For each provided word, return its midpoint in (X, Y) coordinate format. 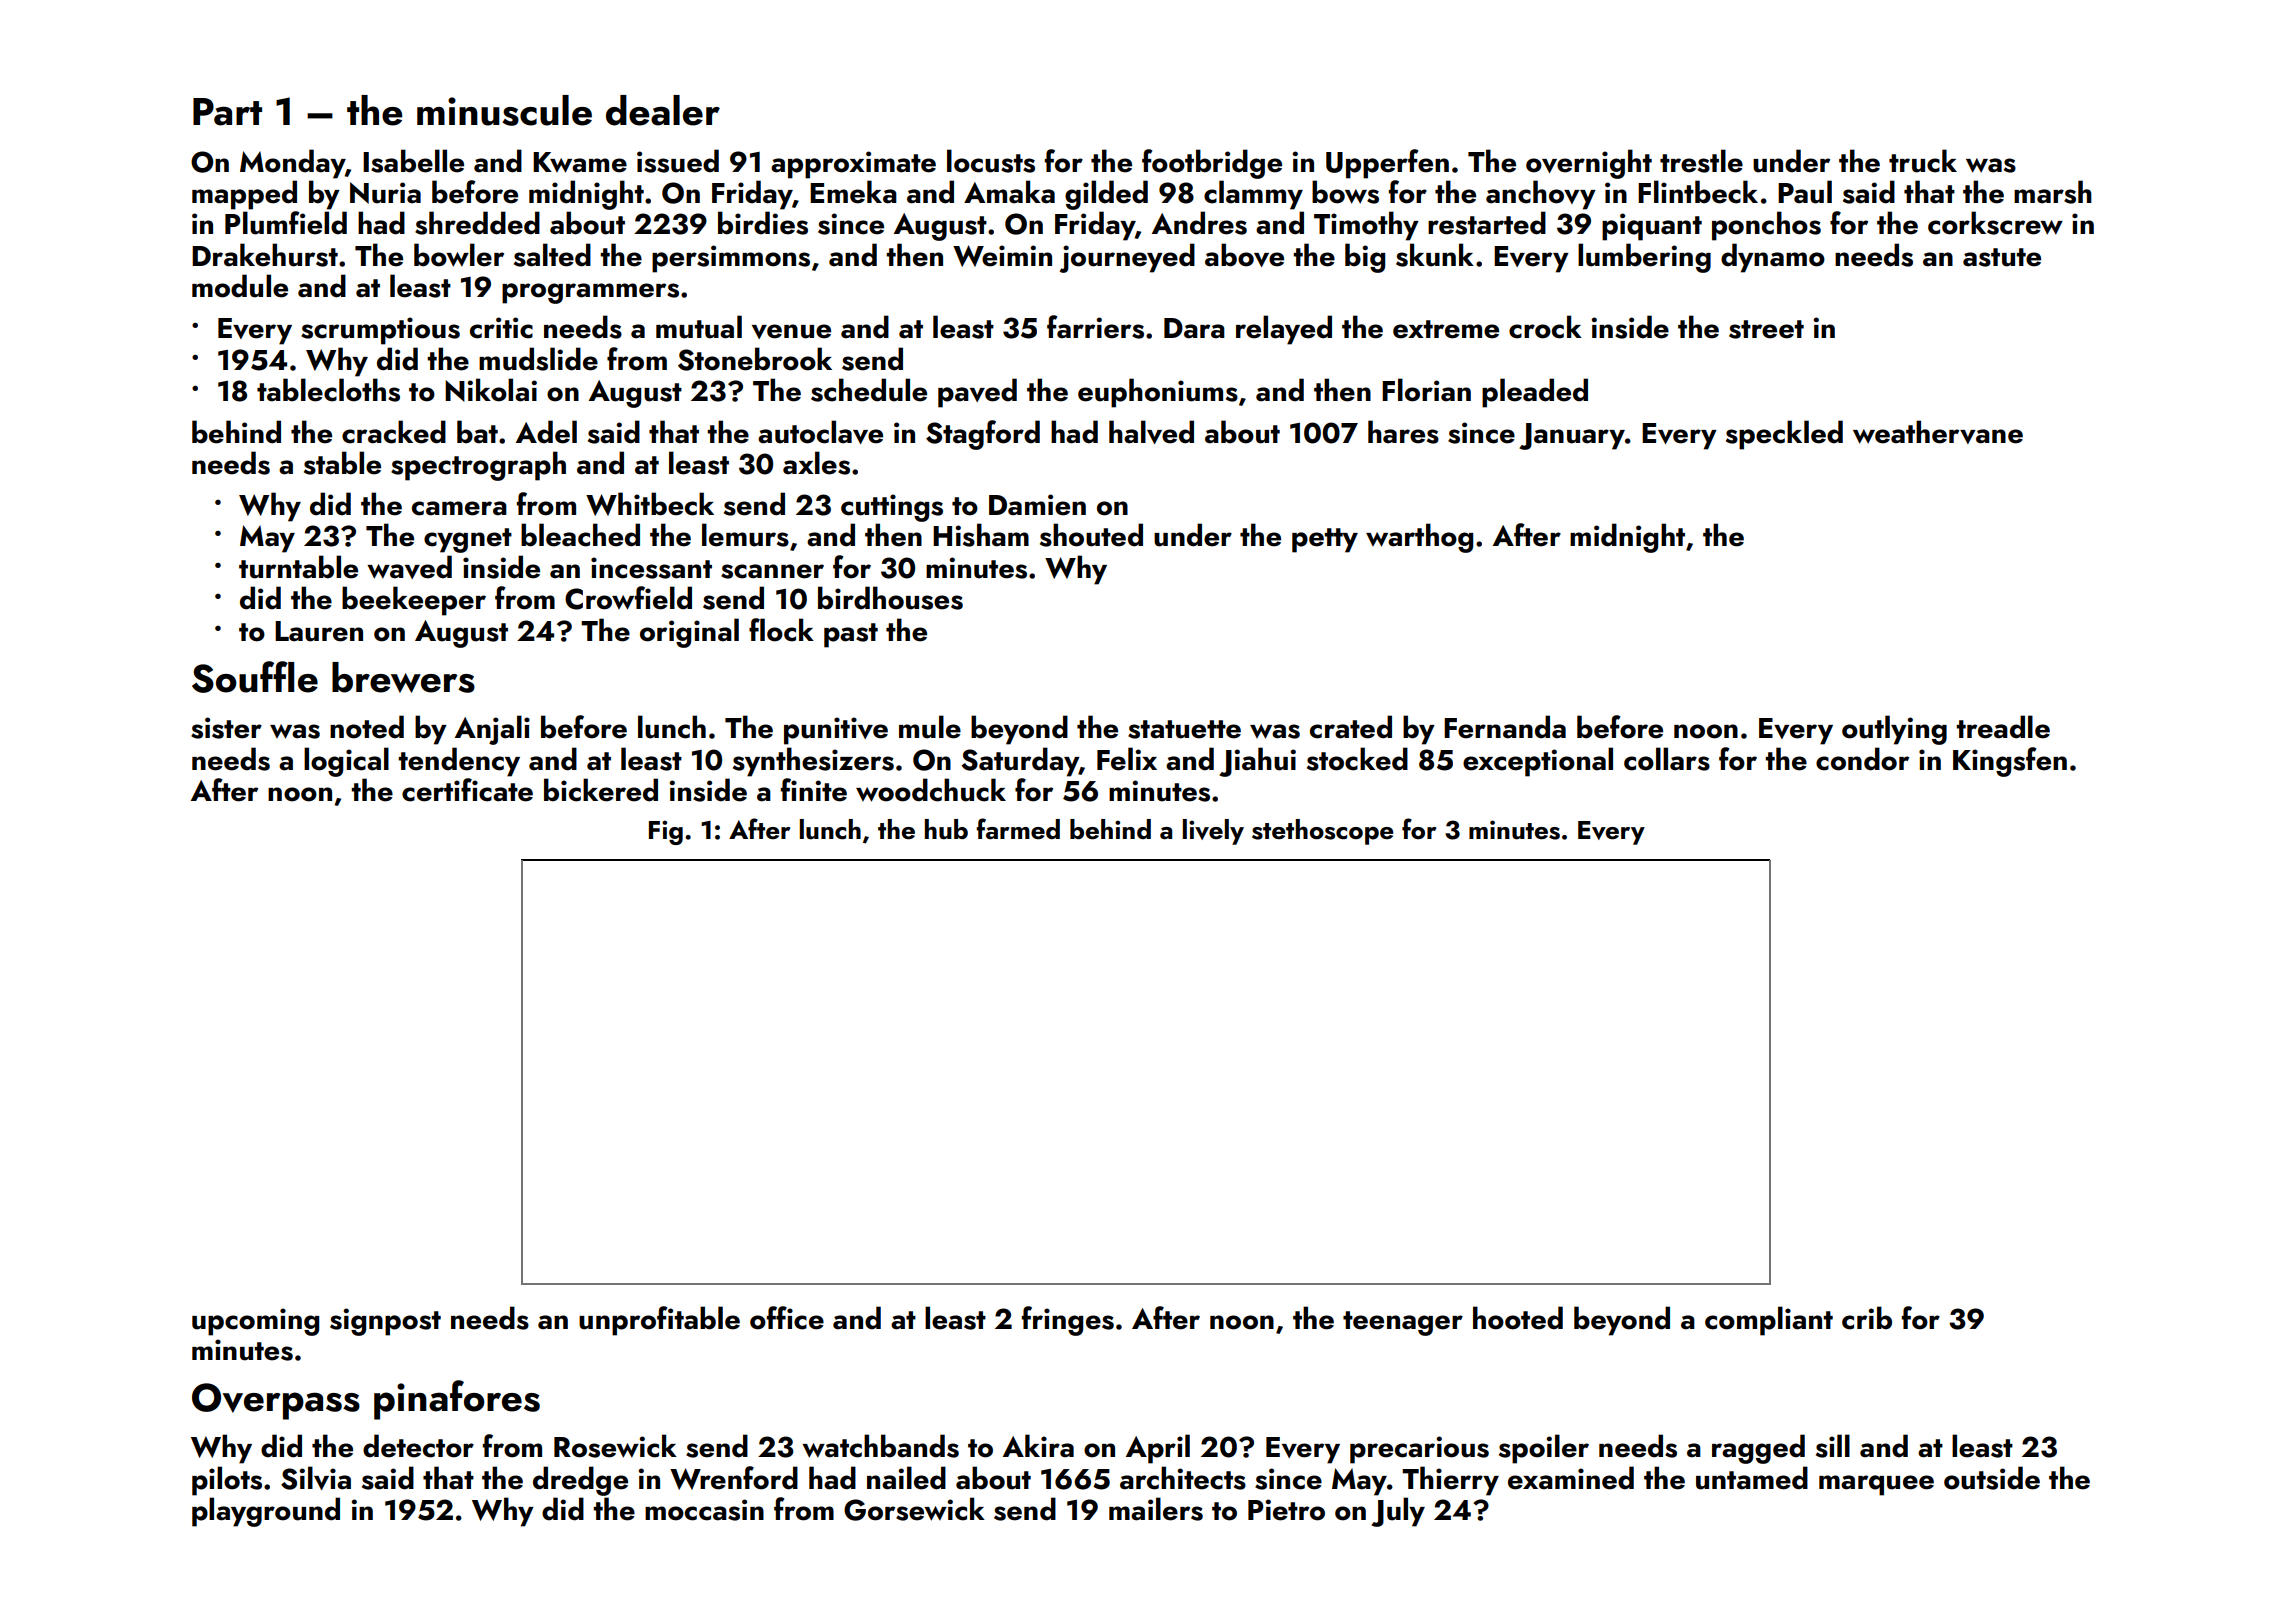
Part (227, 112)
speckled (1784, 435)
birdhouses (890, 598)
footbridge (1212, 164)
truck (1923, 161)
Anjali (492, 730)
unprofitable (659, 1321)
